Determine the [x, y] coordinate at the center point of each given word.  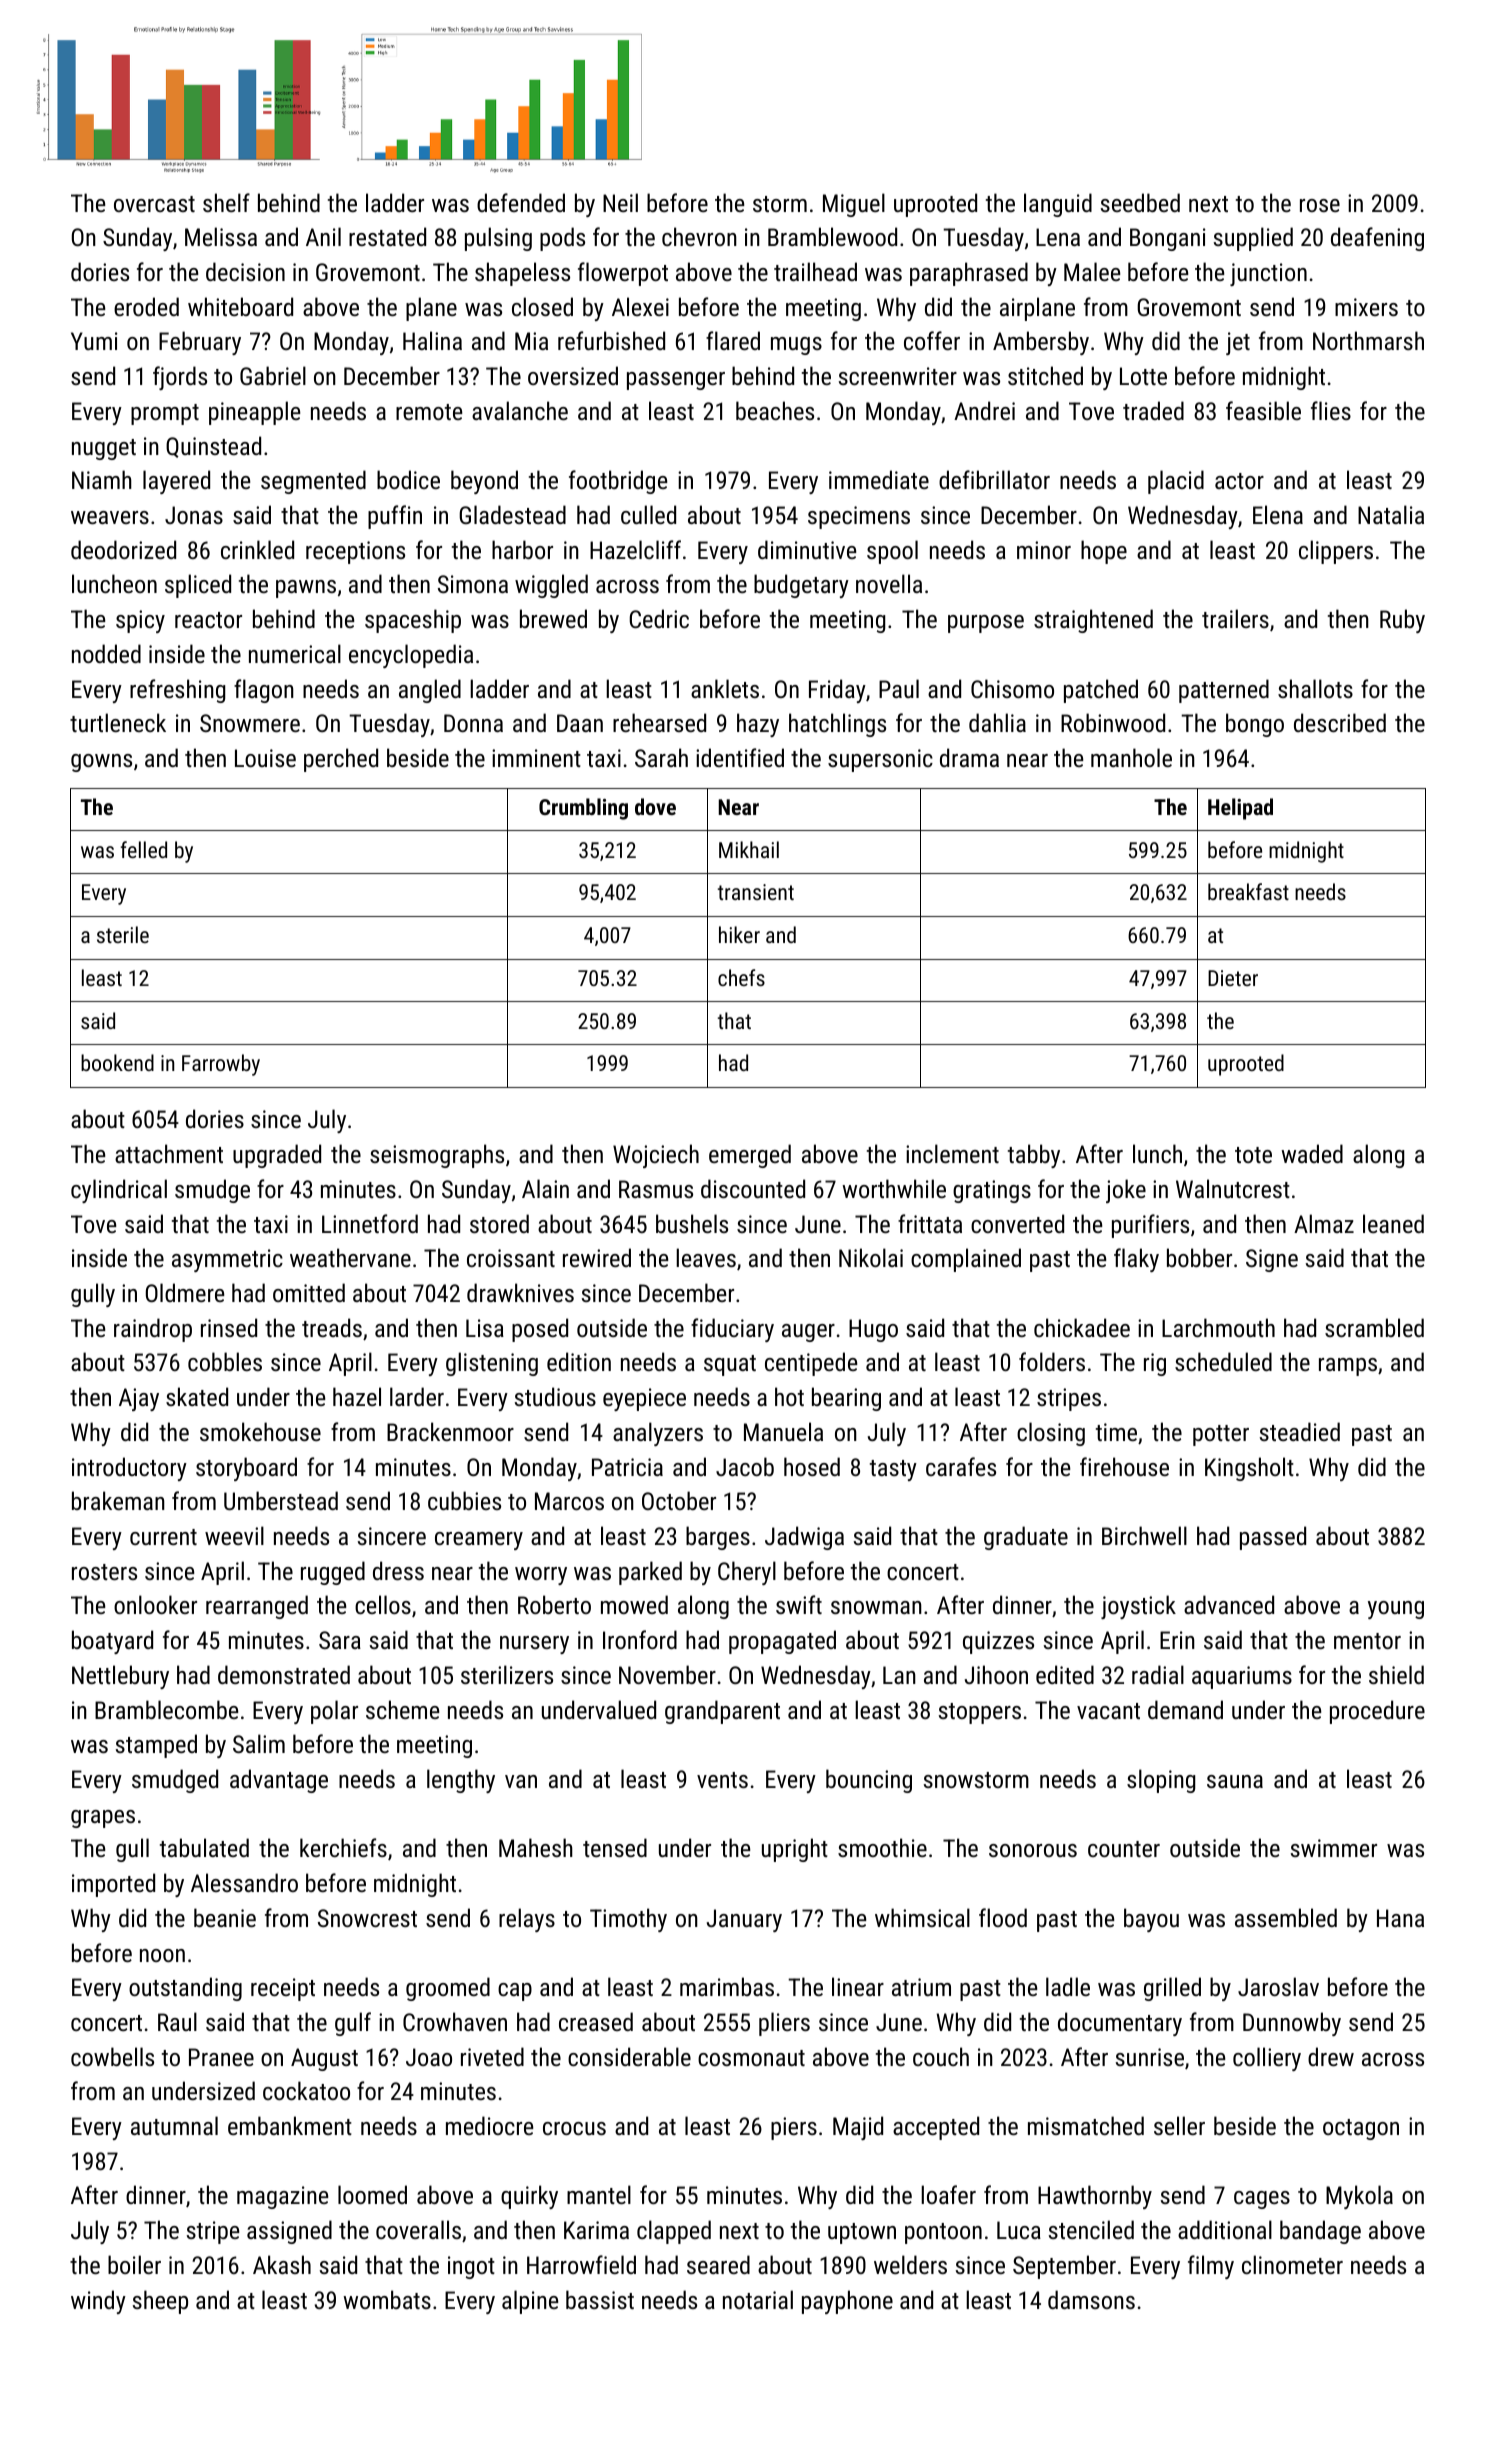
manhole [1131, 757]
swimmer [1334, 1848]
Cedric [659, 618]
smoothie [882, 1847]
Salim [259, 1743]
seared [718, 2264]
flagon [264, 691]
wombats [387, 2299]
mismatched [1086, 2125]
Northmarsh [1368, 340]
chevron [699, 236]
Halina [432, 340]
